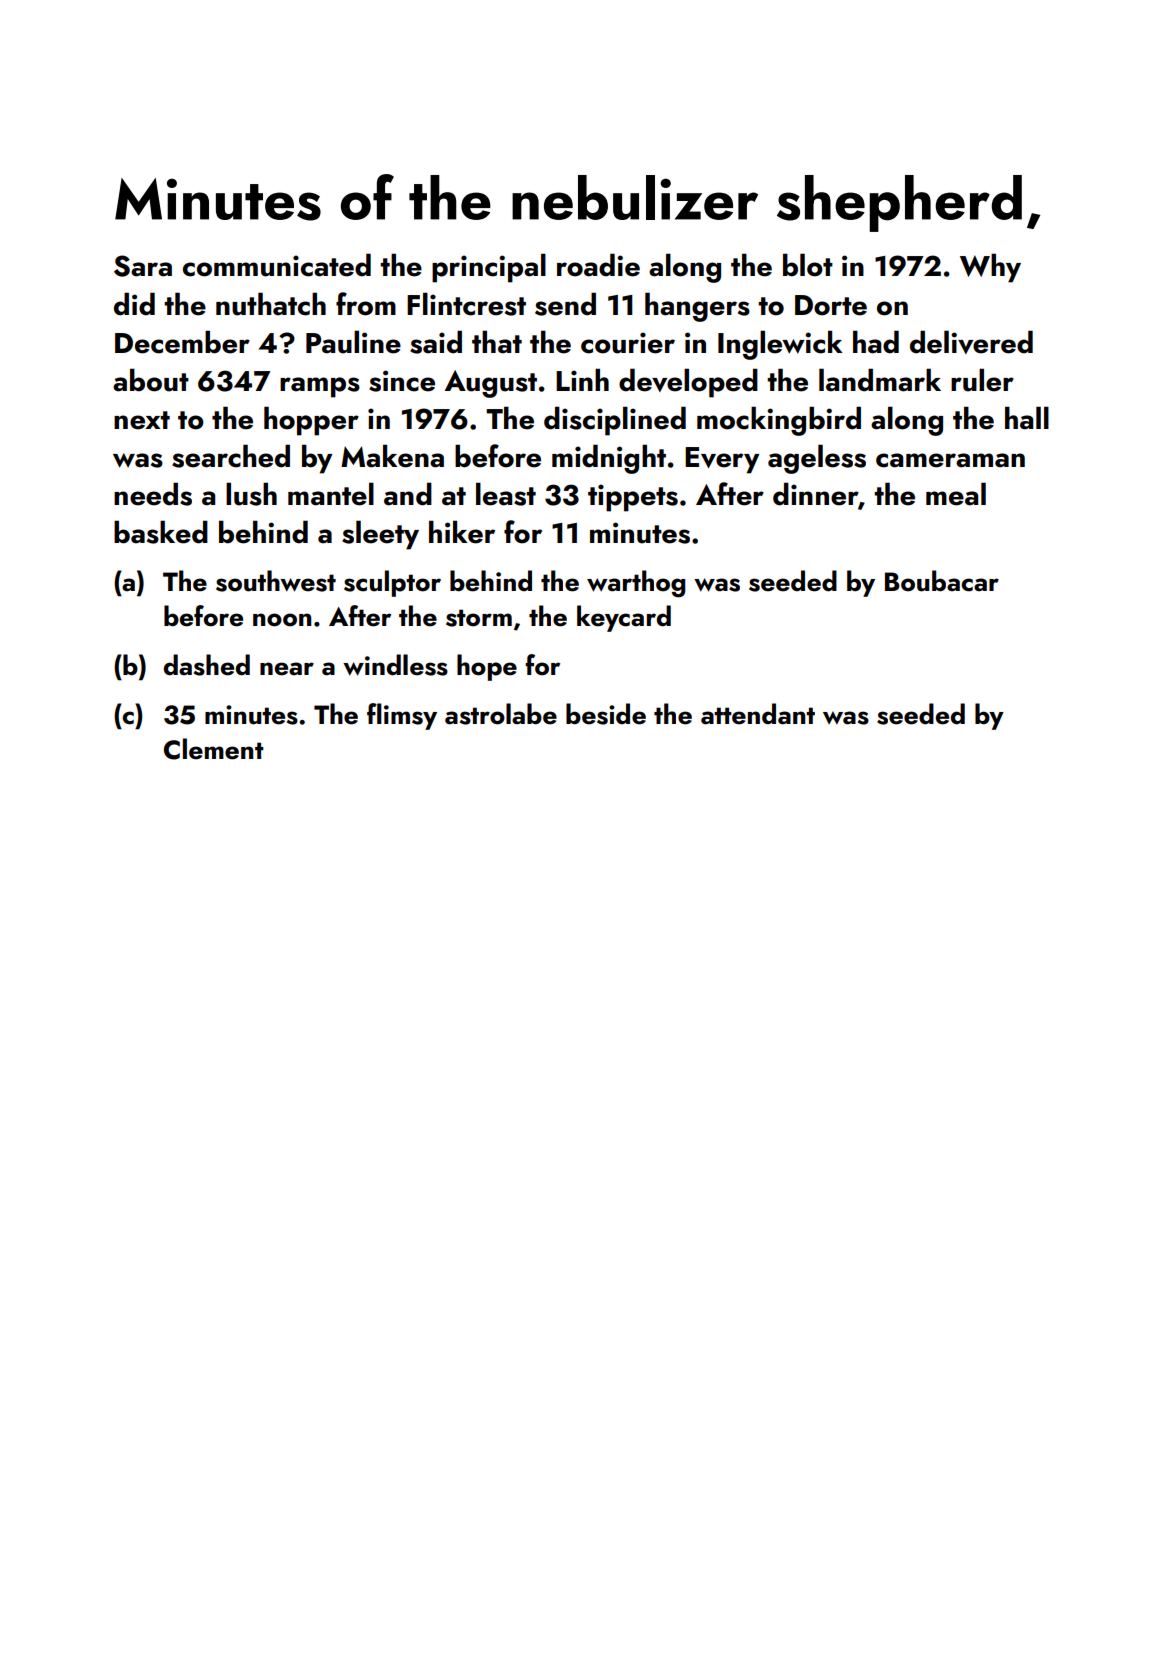 The height and width of the image is (1654, 1165). I want to click on roadie, so click(598, 265).
